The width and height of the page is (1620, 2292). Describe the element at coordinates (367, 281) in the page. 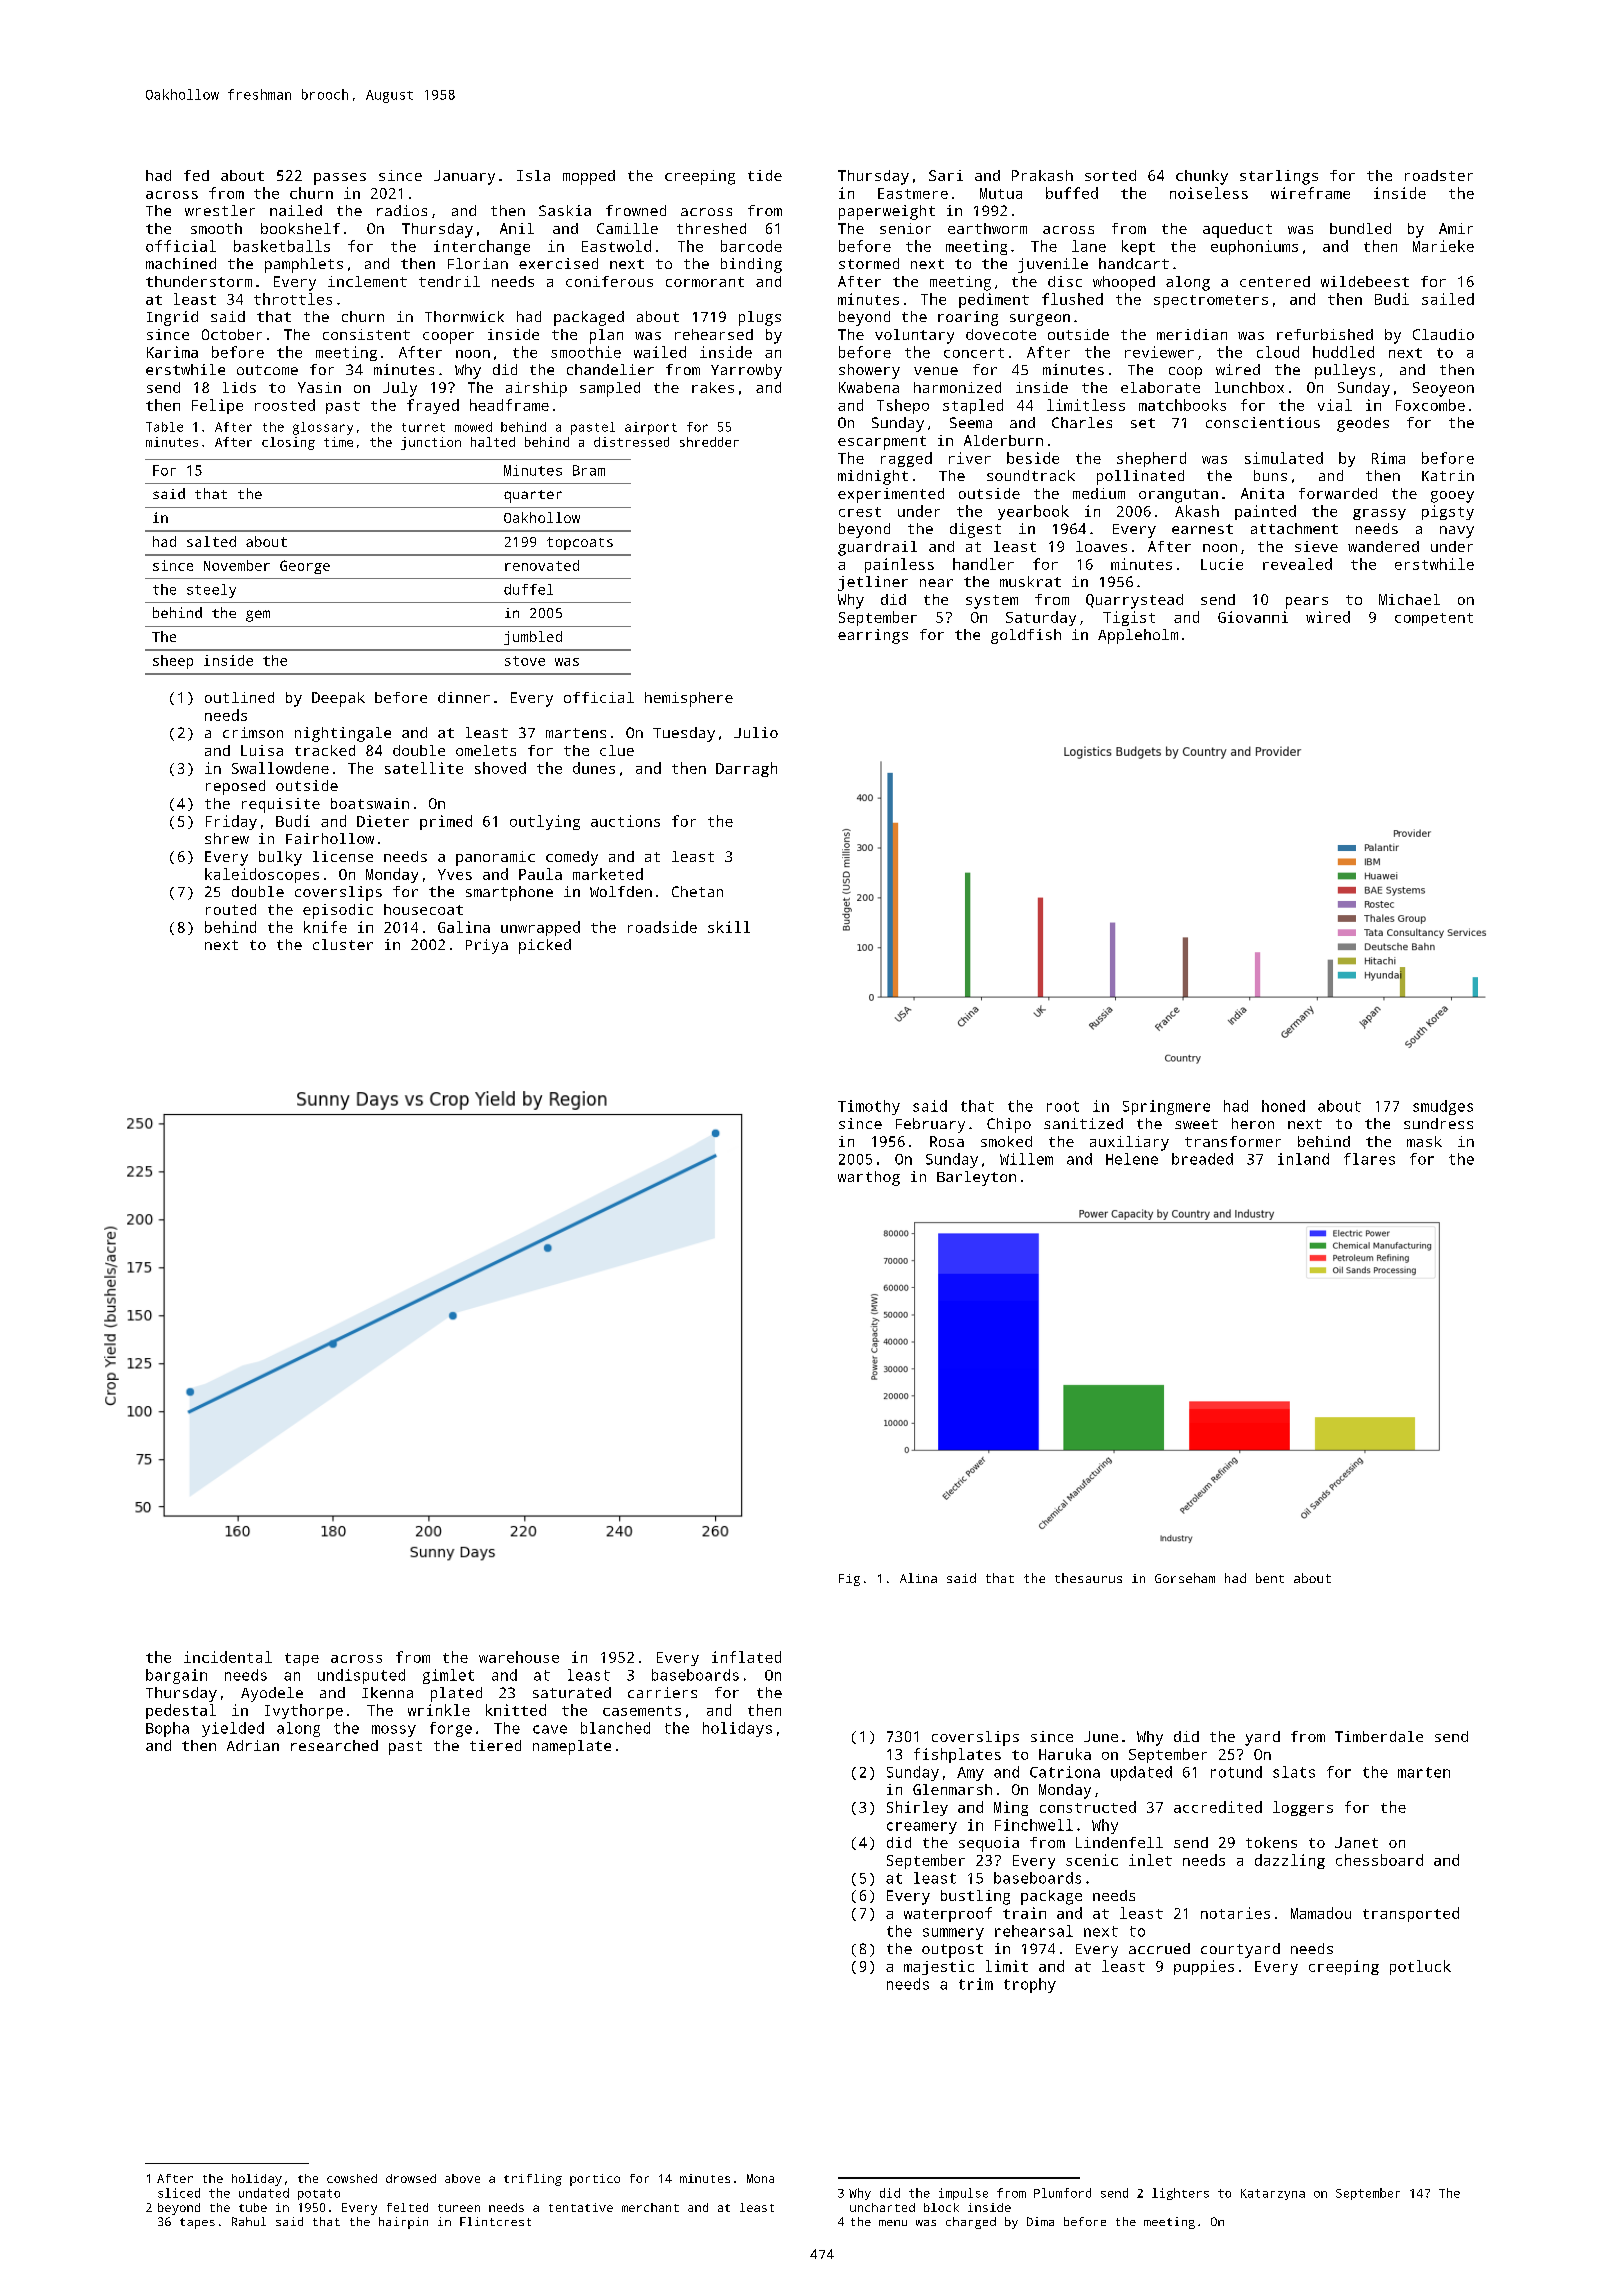

I see `inclement` at that location.
